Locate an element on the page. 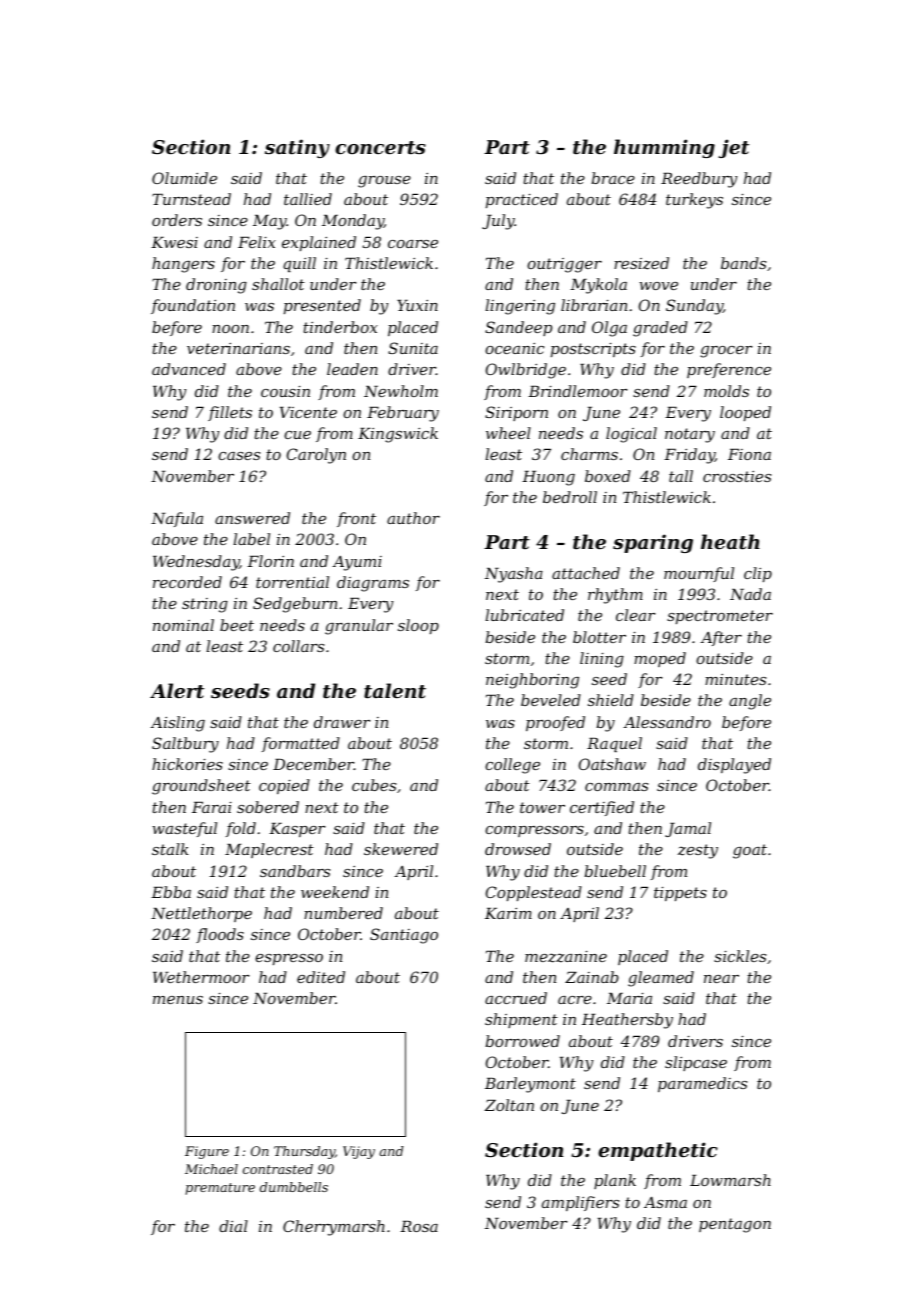 The image size is (924, 1311). grouse is located at coordinates (384, 182).
